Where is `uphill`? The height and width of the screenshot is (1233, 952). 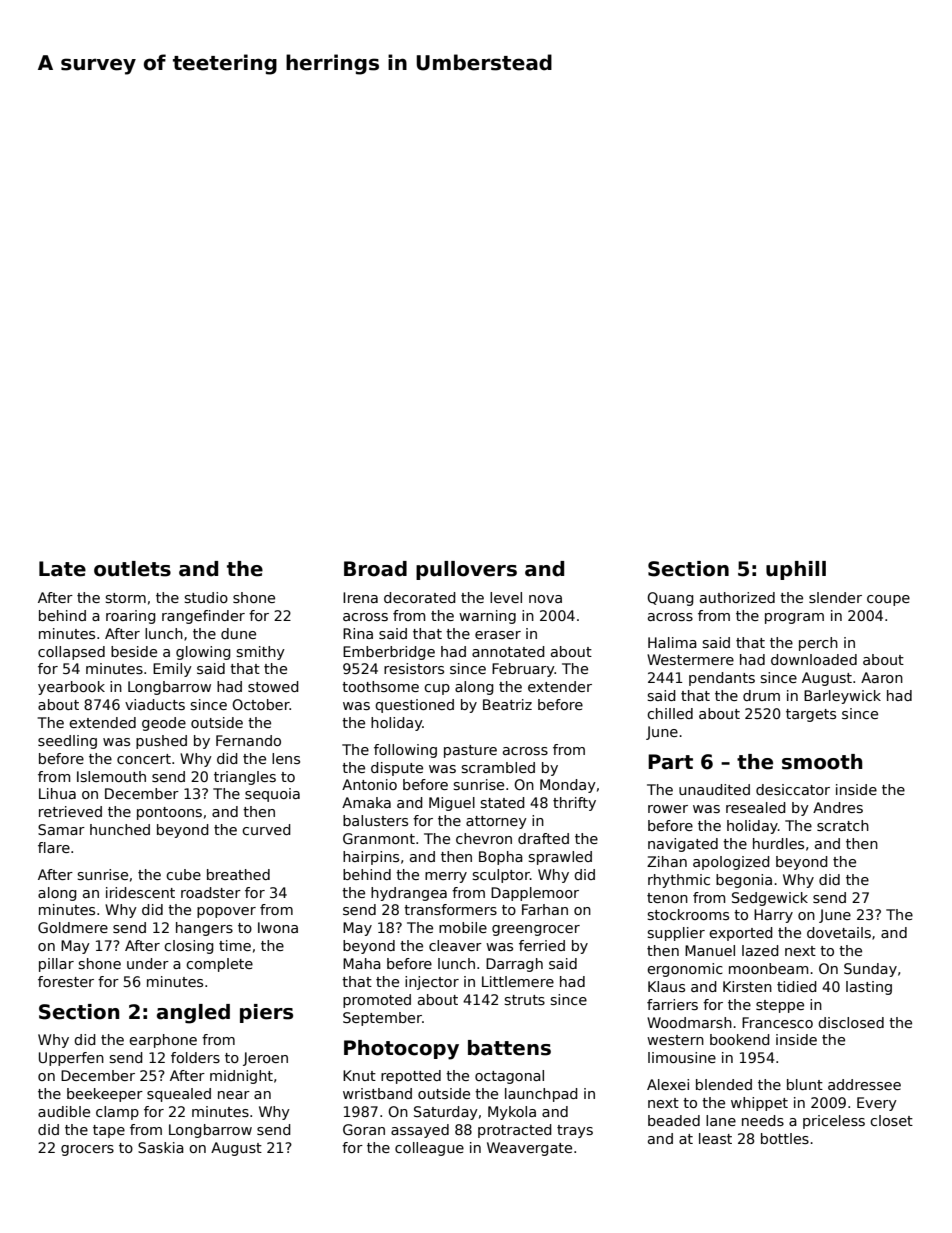
uphill is located at coordinates (796, 570).
